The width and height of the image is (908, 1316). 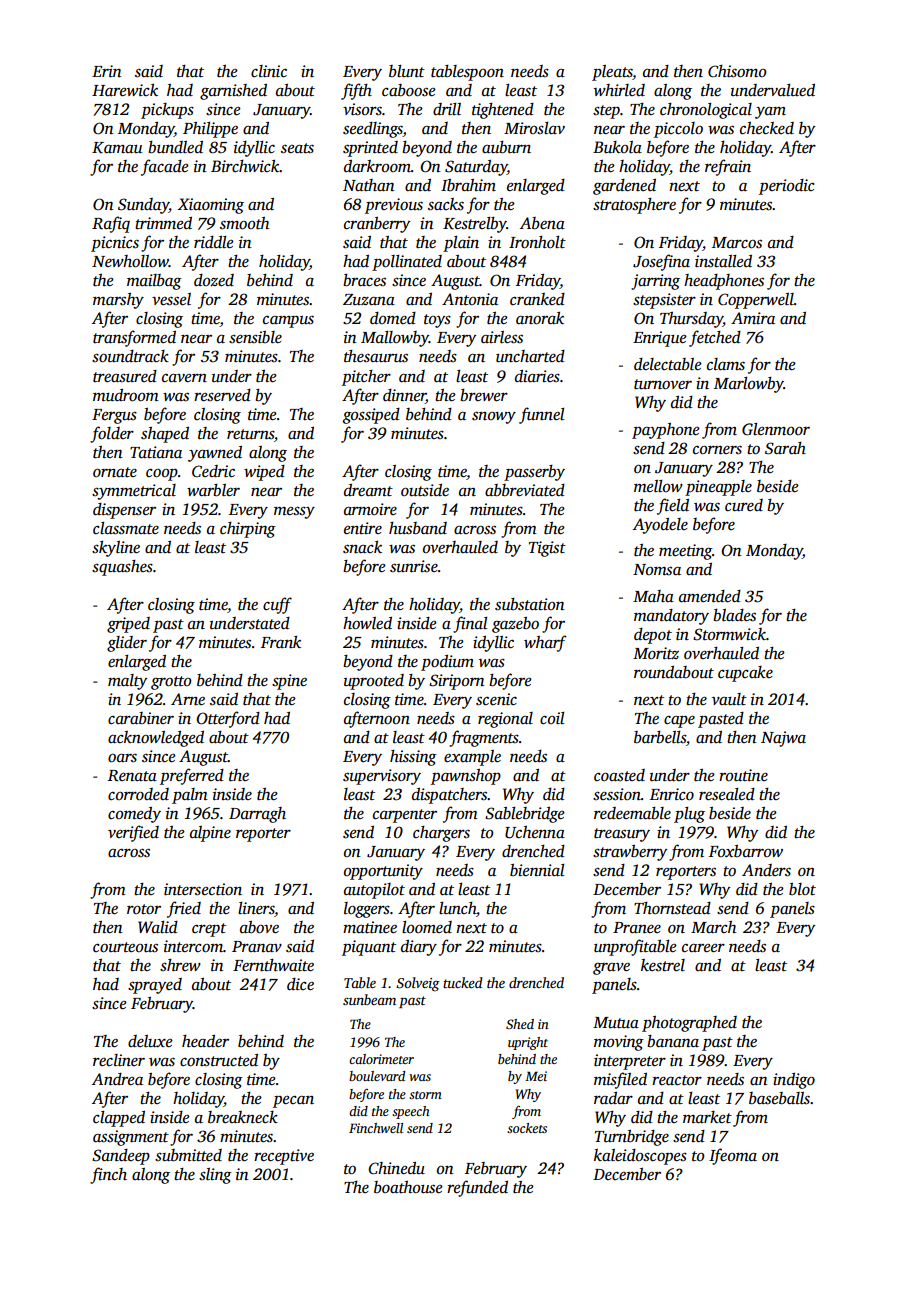 What do you see at coordinates (678, 130) in the image?
I see `piccolo` at bounding box center [678, 130].
